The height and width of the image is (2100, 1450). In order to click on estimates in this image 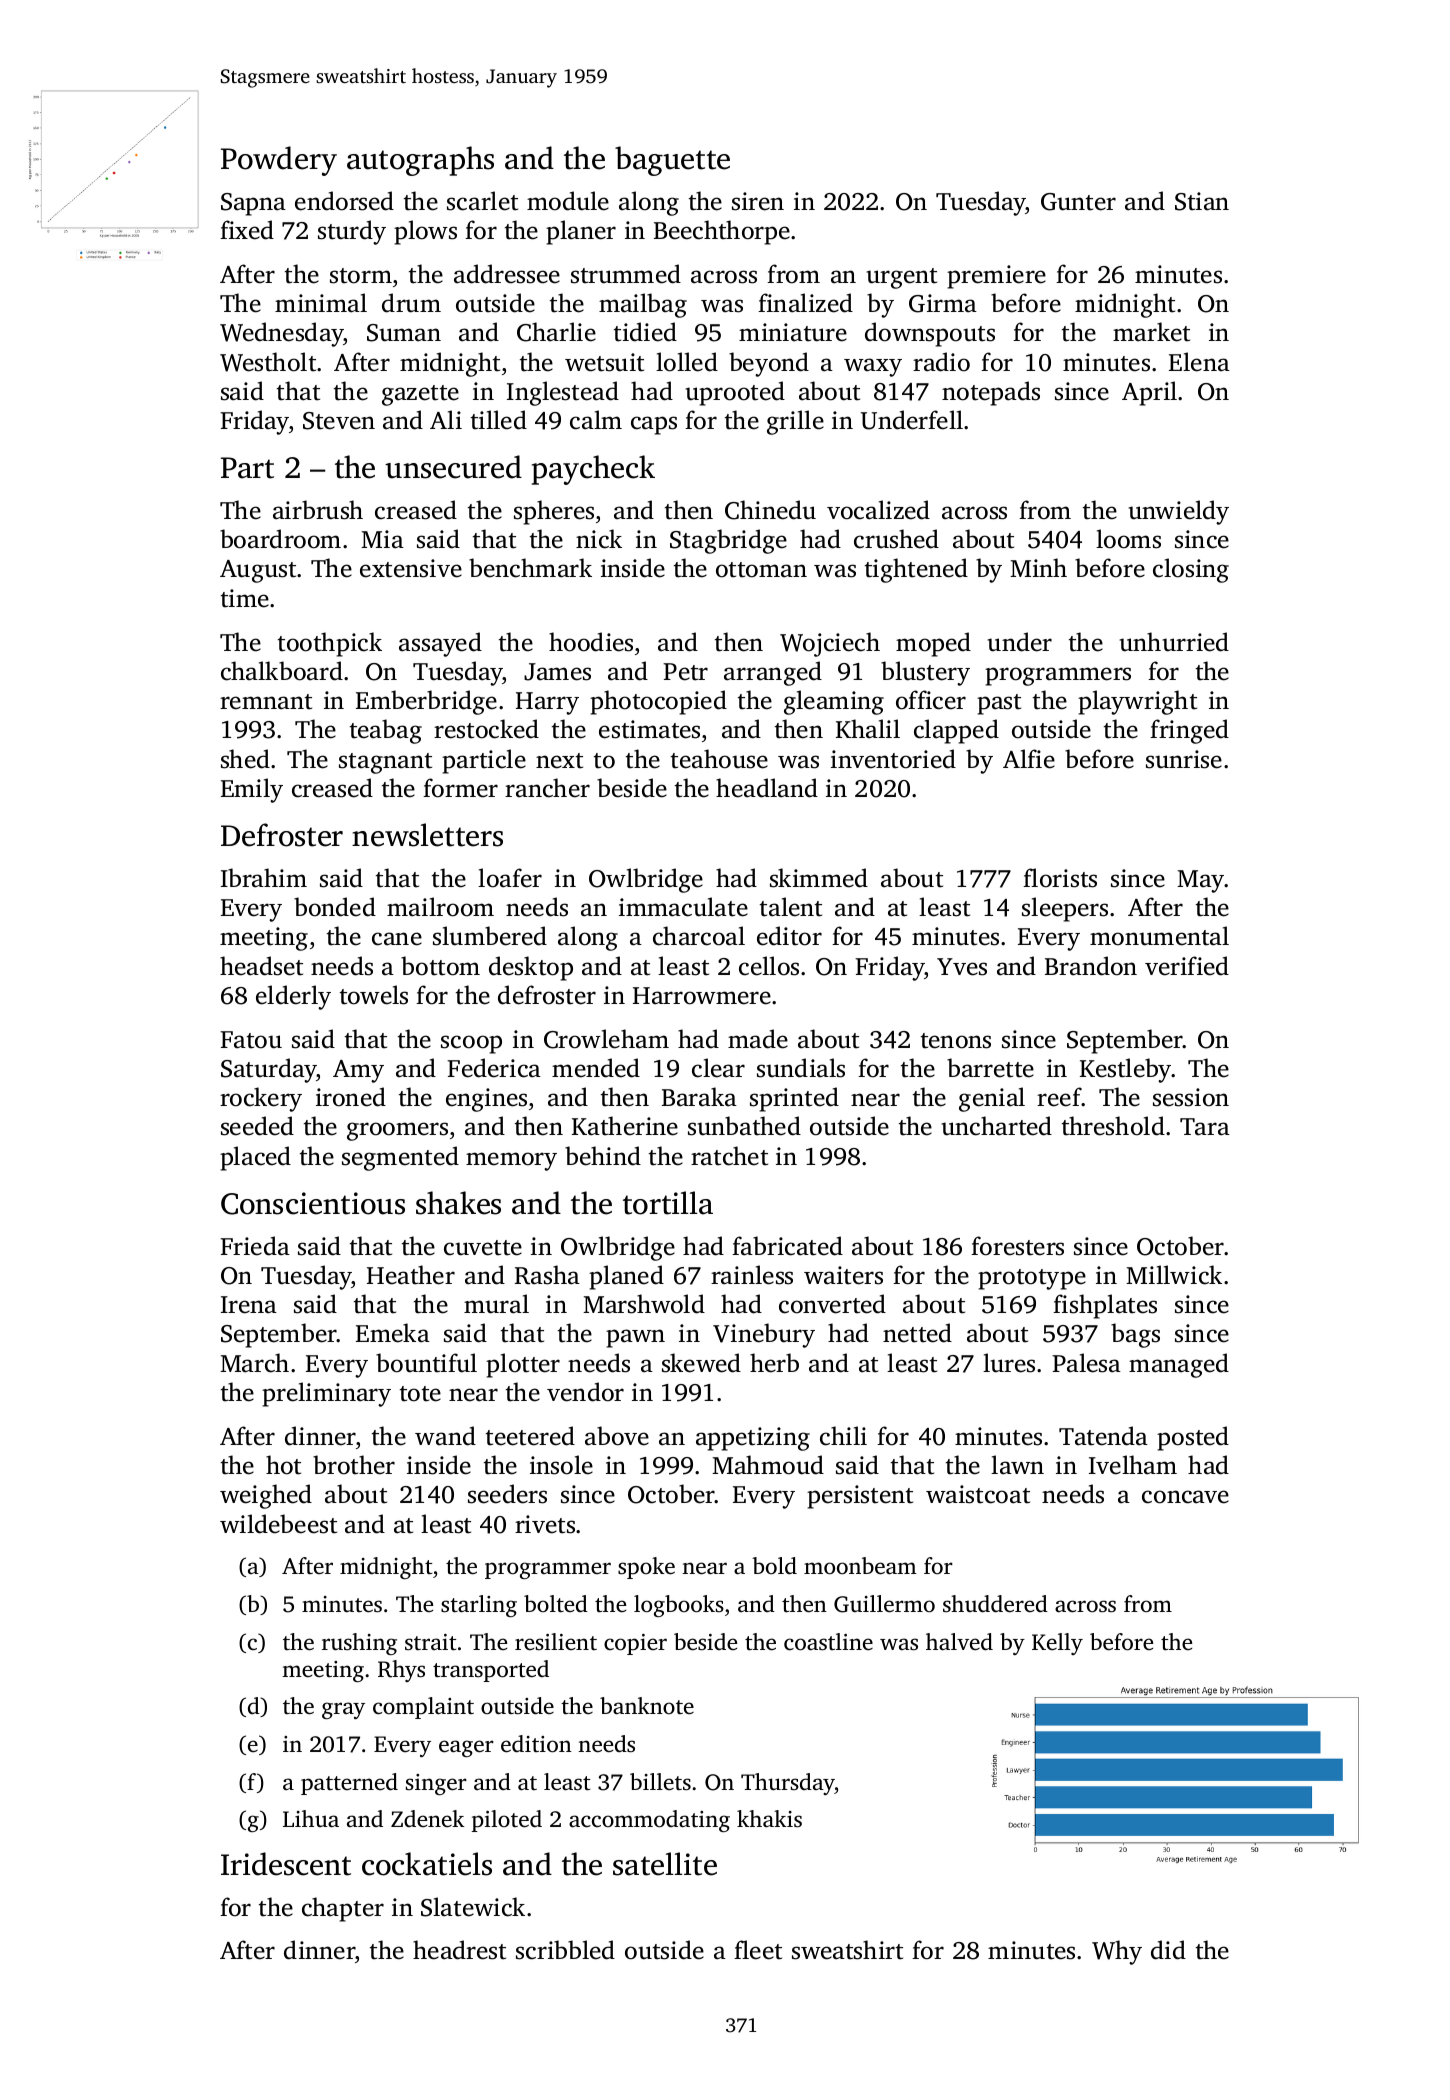, I will do `click(649, 729)`.
